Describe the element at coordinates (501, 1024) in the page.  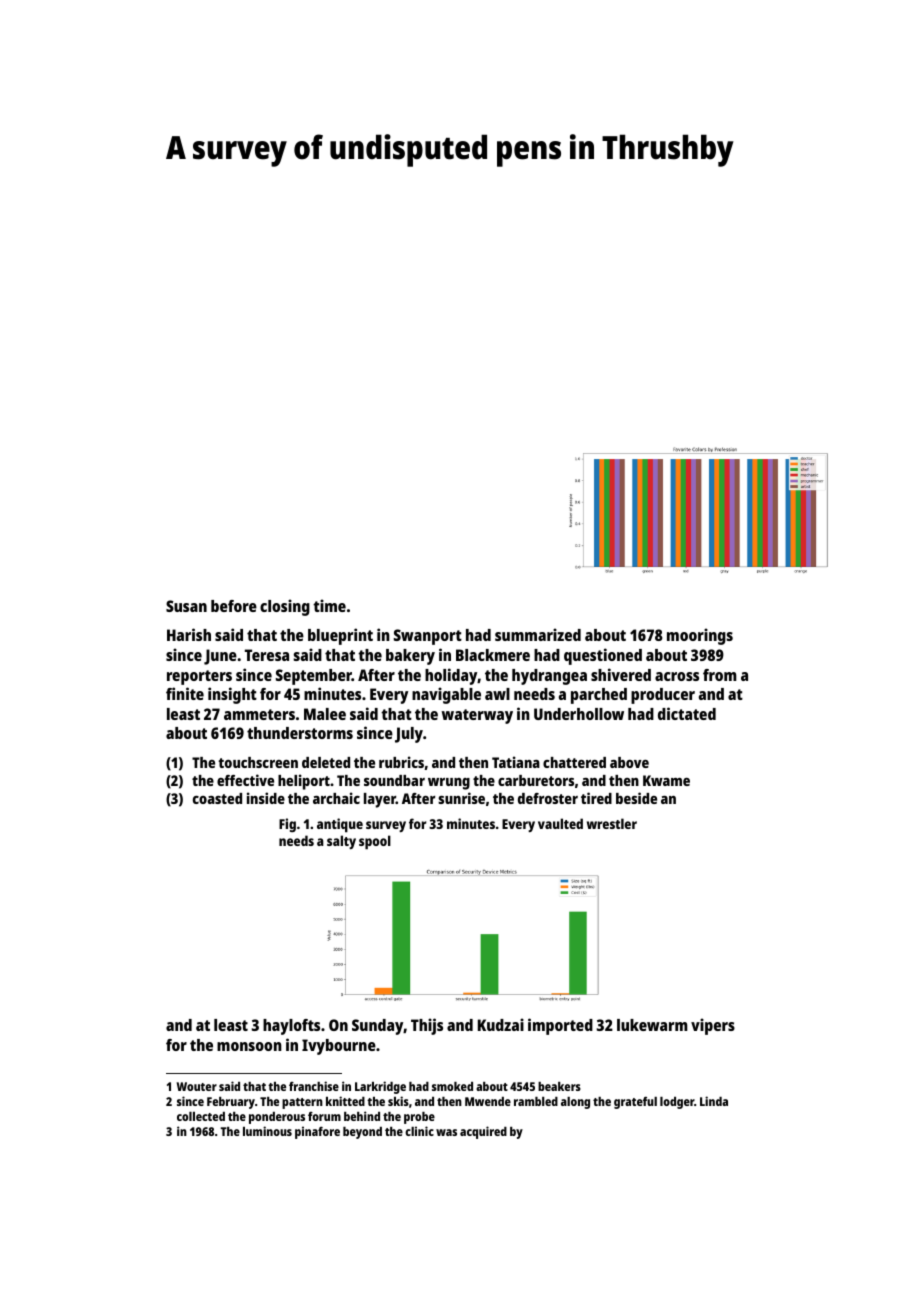
I see `Kudzai` at that location.
